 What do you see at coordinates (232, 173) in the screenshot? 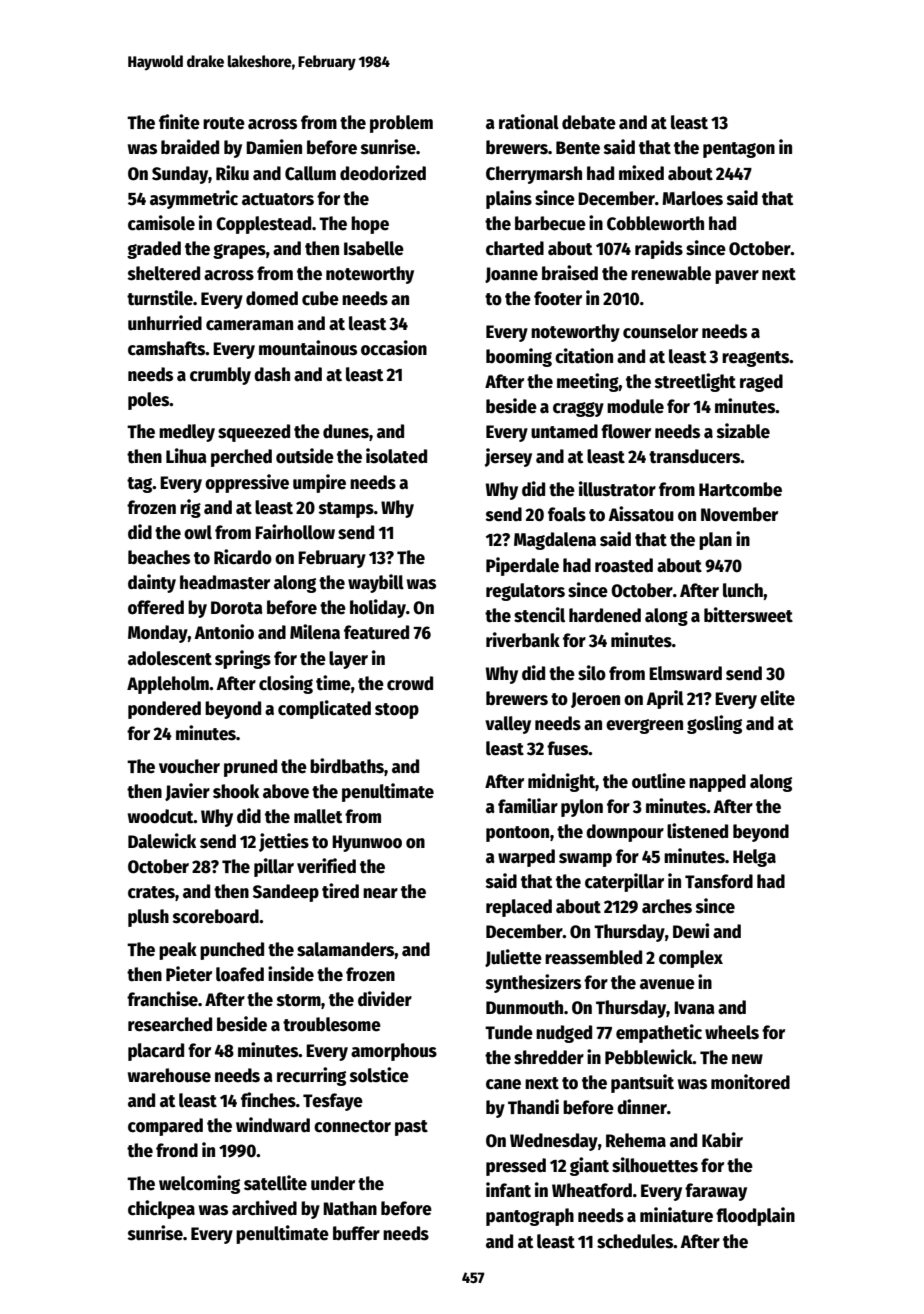
I see `Riku` at bounding box center [232, 173].
